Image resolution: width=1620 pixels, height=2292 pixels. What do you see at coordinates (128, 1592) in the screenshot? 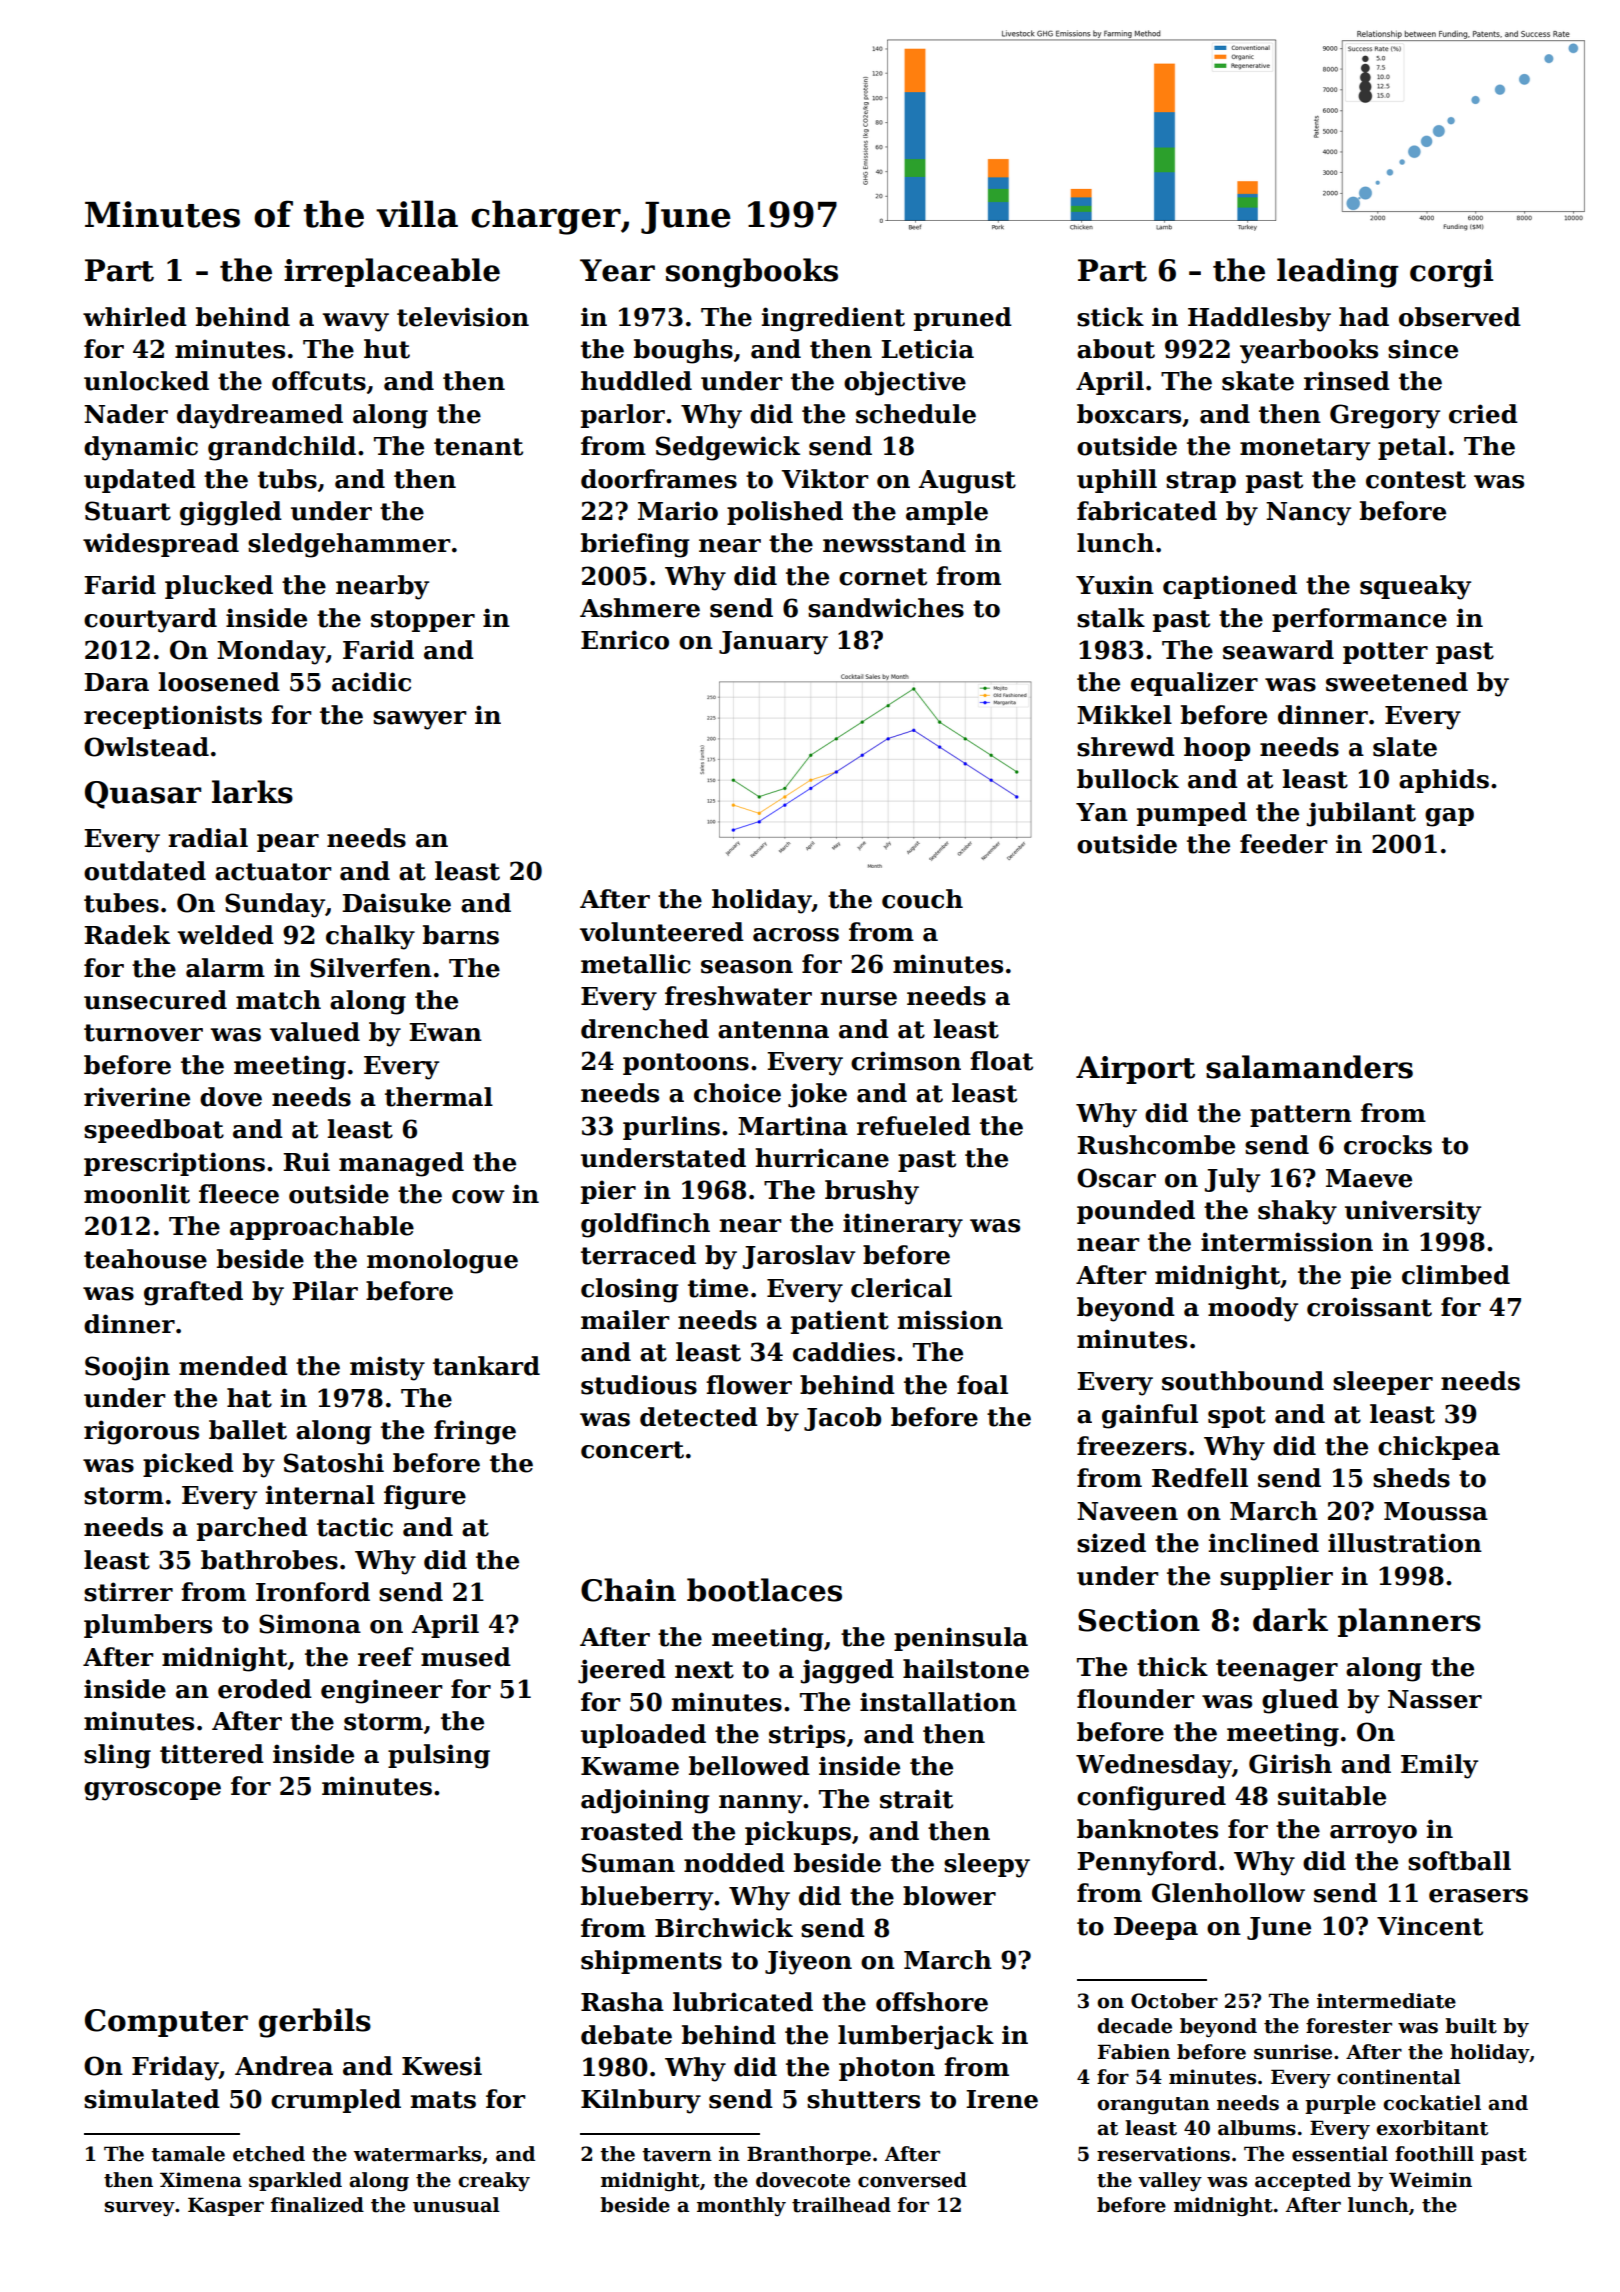
I see `stirrer` at bounding box center [128, 1592].
